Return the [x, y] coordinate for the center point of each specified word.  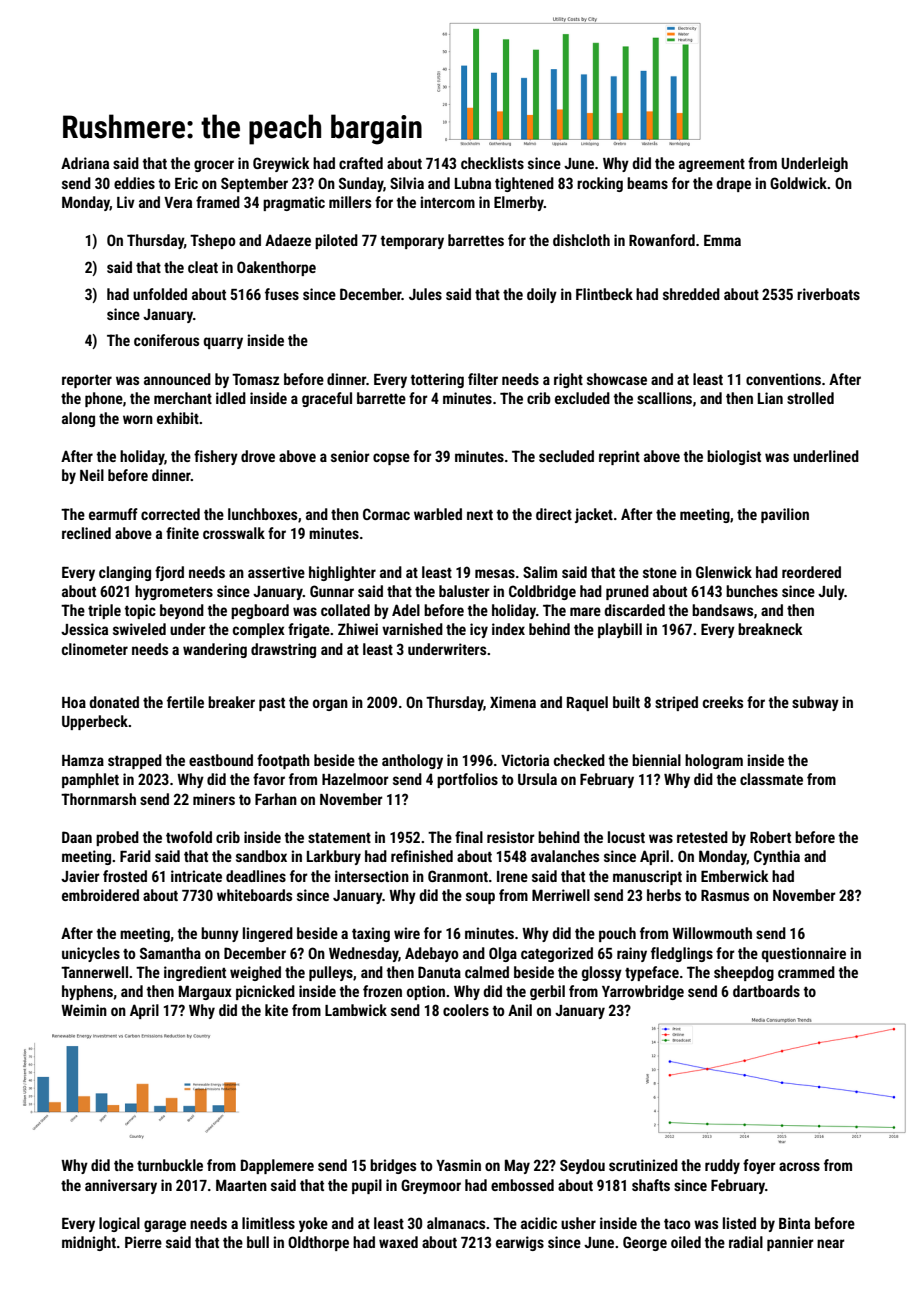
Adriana [85, 163]
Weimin [84, 1010]
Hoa [74, 702]
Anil [520, 1010]
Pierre [143, 1242]
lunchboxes [262, 514]
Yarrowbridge [643, 992]
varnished [412, 629]
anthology [412, 761]
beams [647, 183]
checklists [492, 163]
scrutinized [643, 1165]
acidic [539, 1223]
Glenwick [724, 572]
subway [815, 703]
